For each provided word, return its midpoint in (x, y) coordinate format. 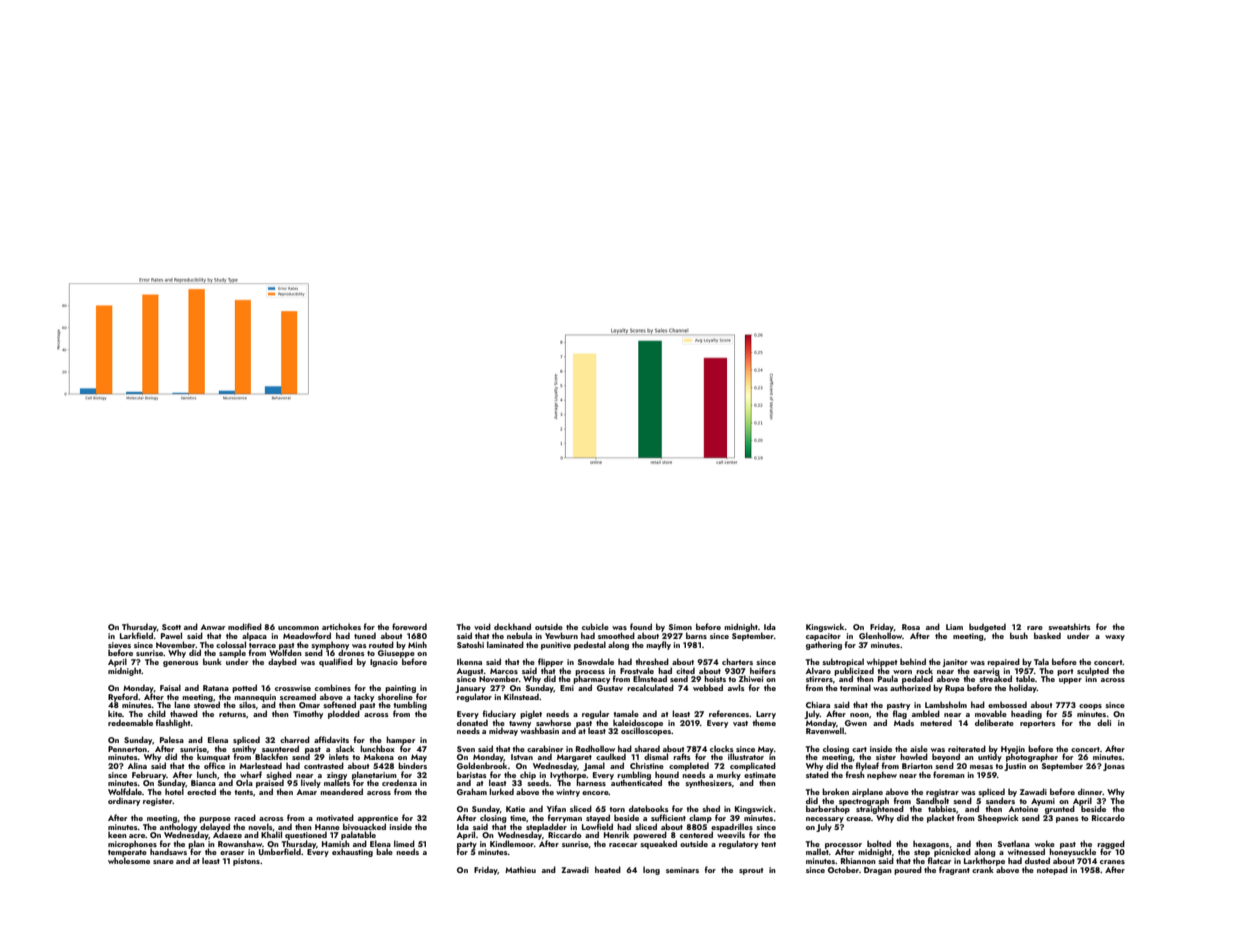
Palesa (172, 739)
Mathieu (520, 869)
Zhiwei (751, 678)
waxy (1115, 638)
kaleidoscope (638, 723)
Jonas (1114, 767)
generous (180, 664)
